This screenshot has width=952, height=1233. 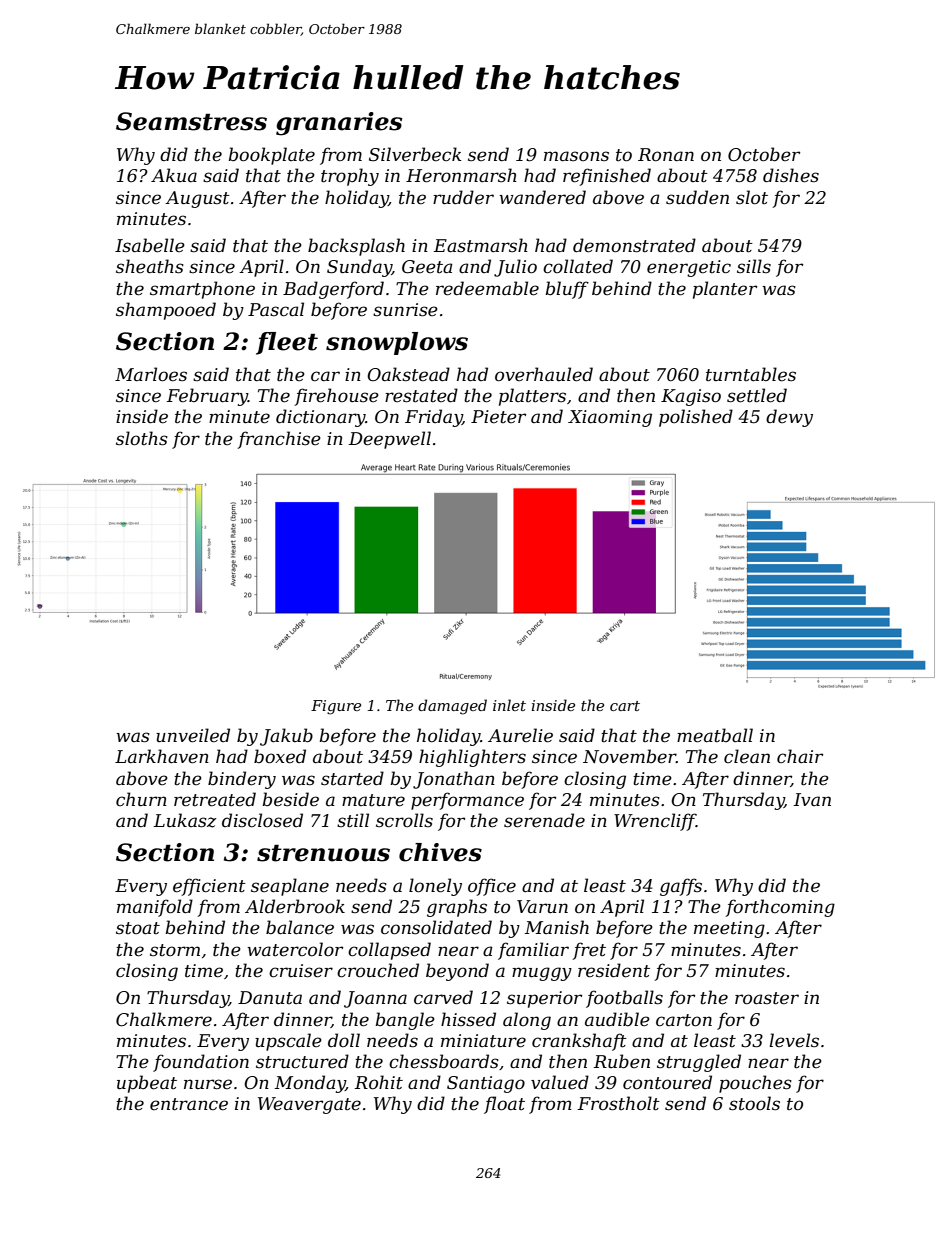 What do you see at coordinates (472, 758) in the screenshot?
I see `highlighters` at bounding box center [472, 758].
